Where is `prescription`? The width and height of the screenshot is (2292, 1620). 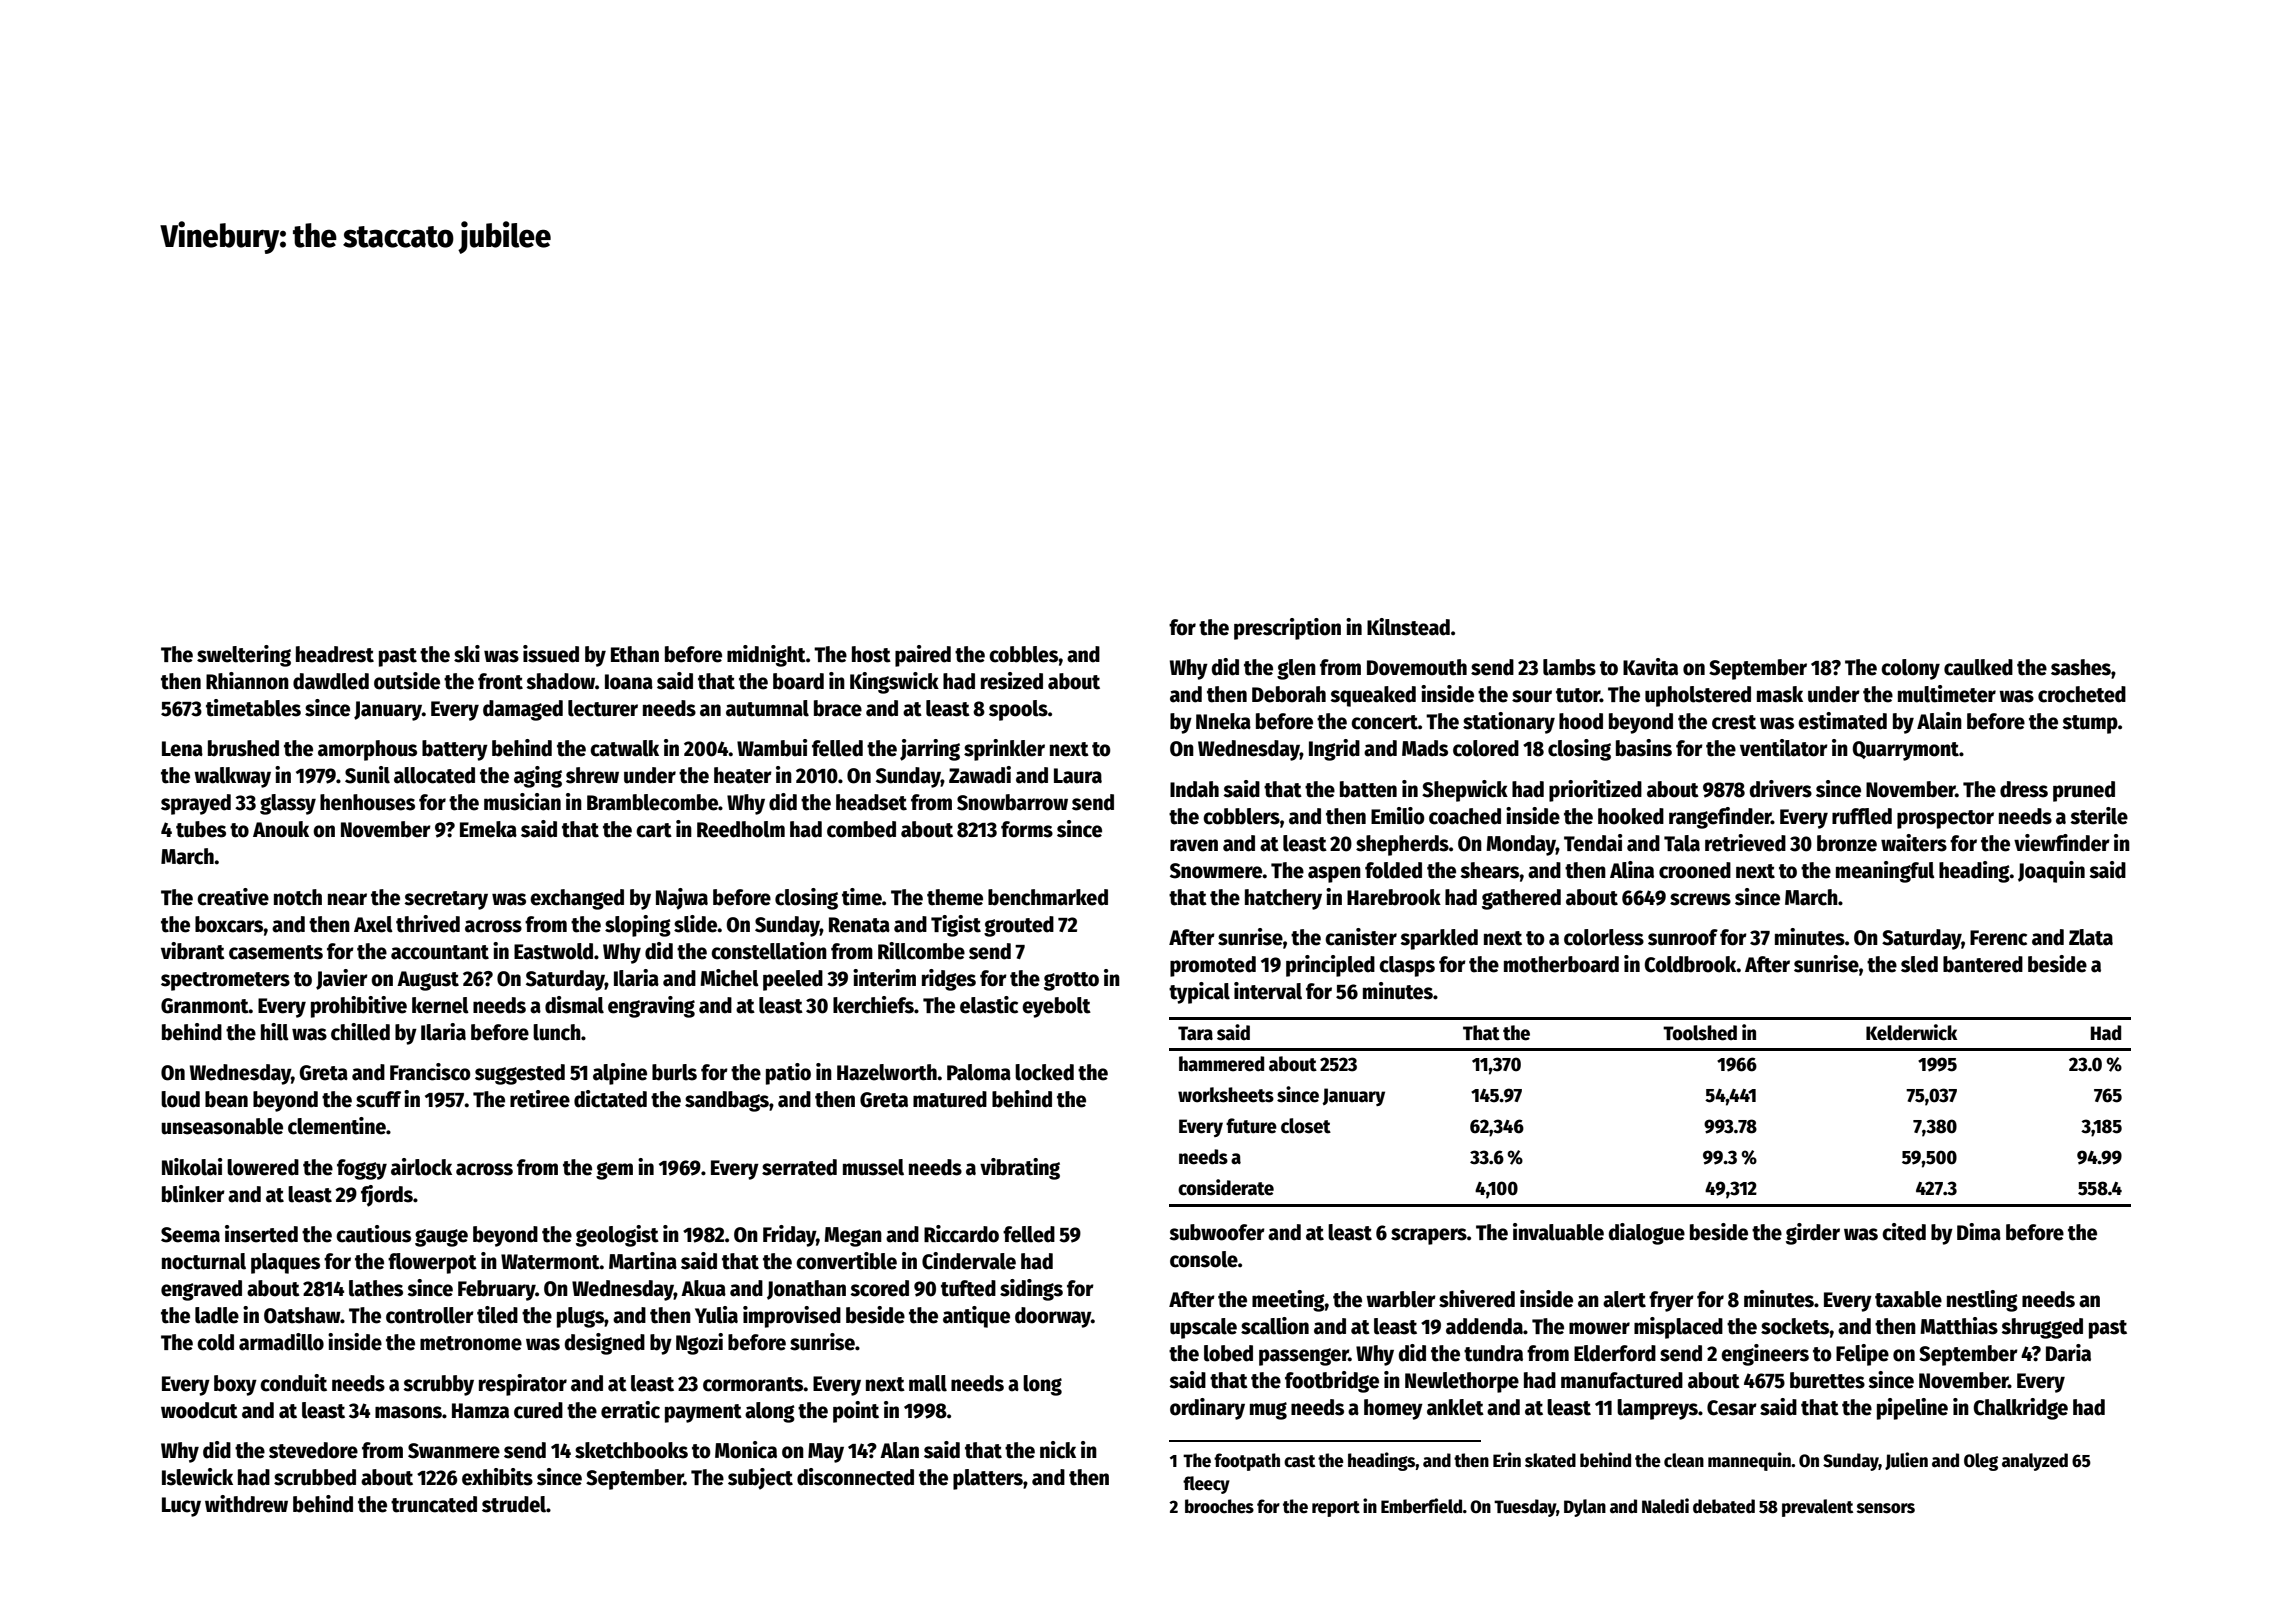
prescription is located at coordinates (1287, 629).
